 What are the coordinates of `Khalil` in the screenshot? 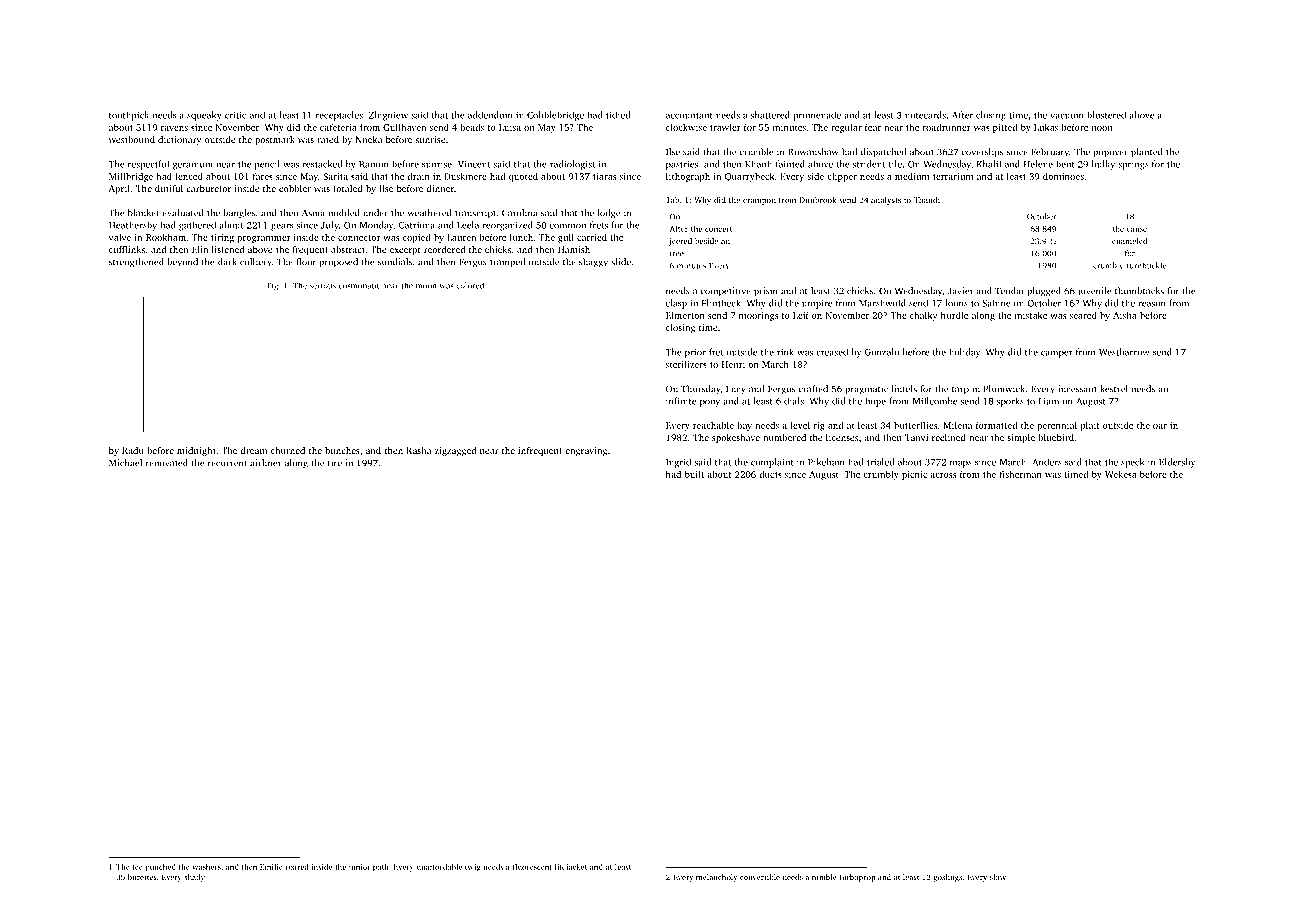 It's located at (989, 164).
